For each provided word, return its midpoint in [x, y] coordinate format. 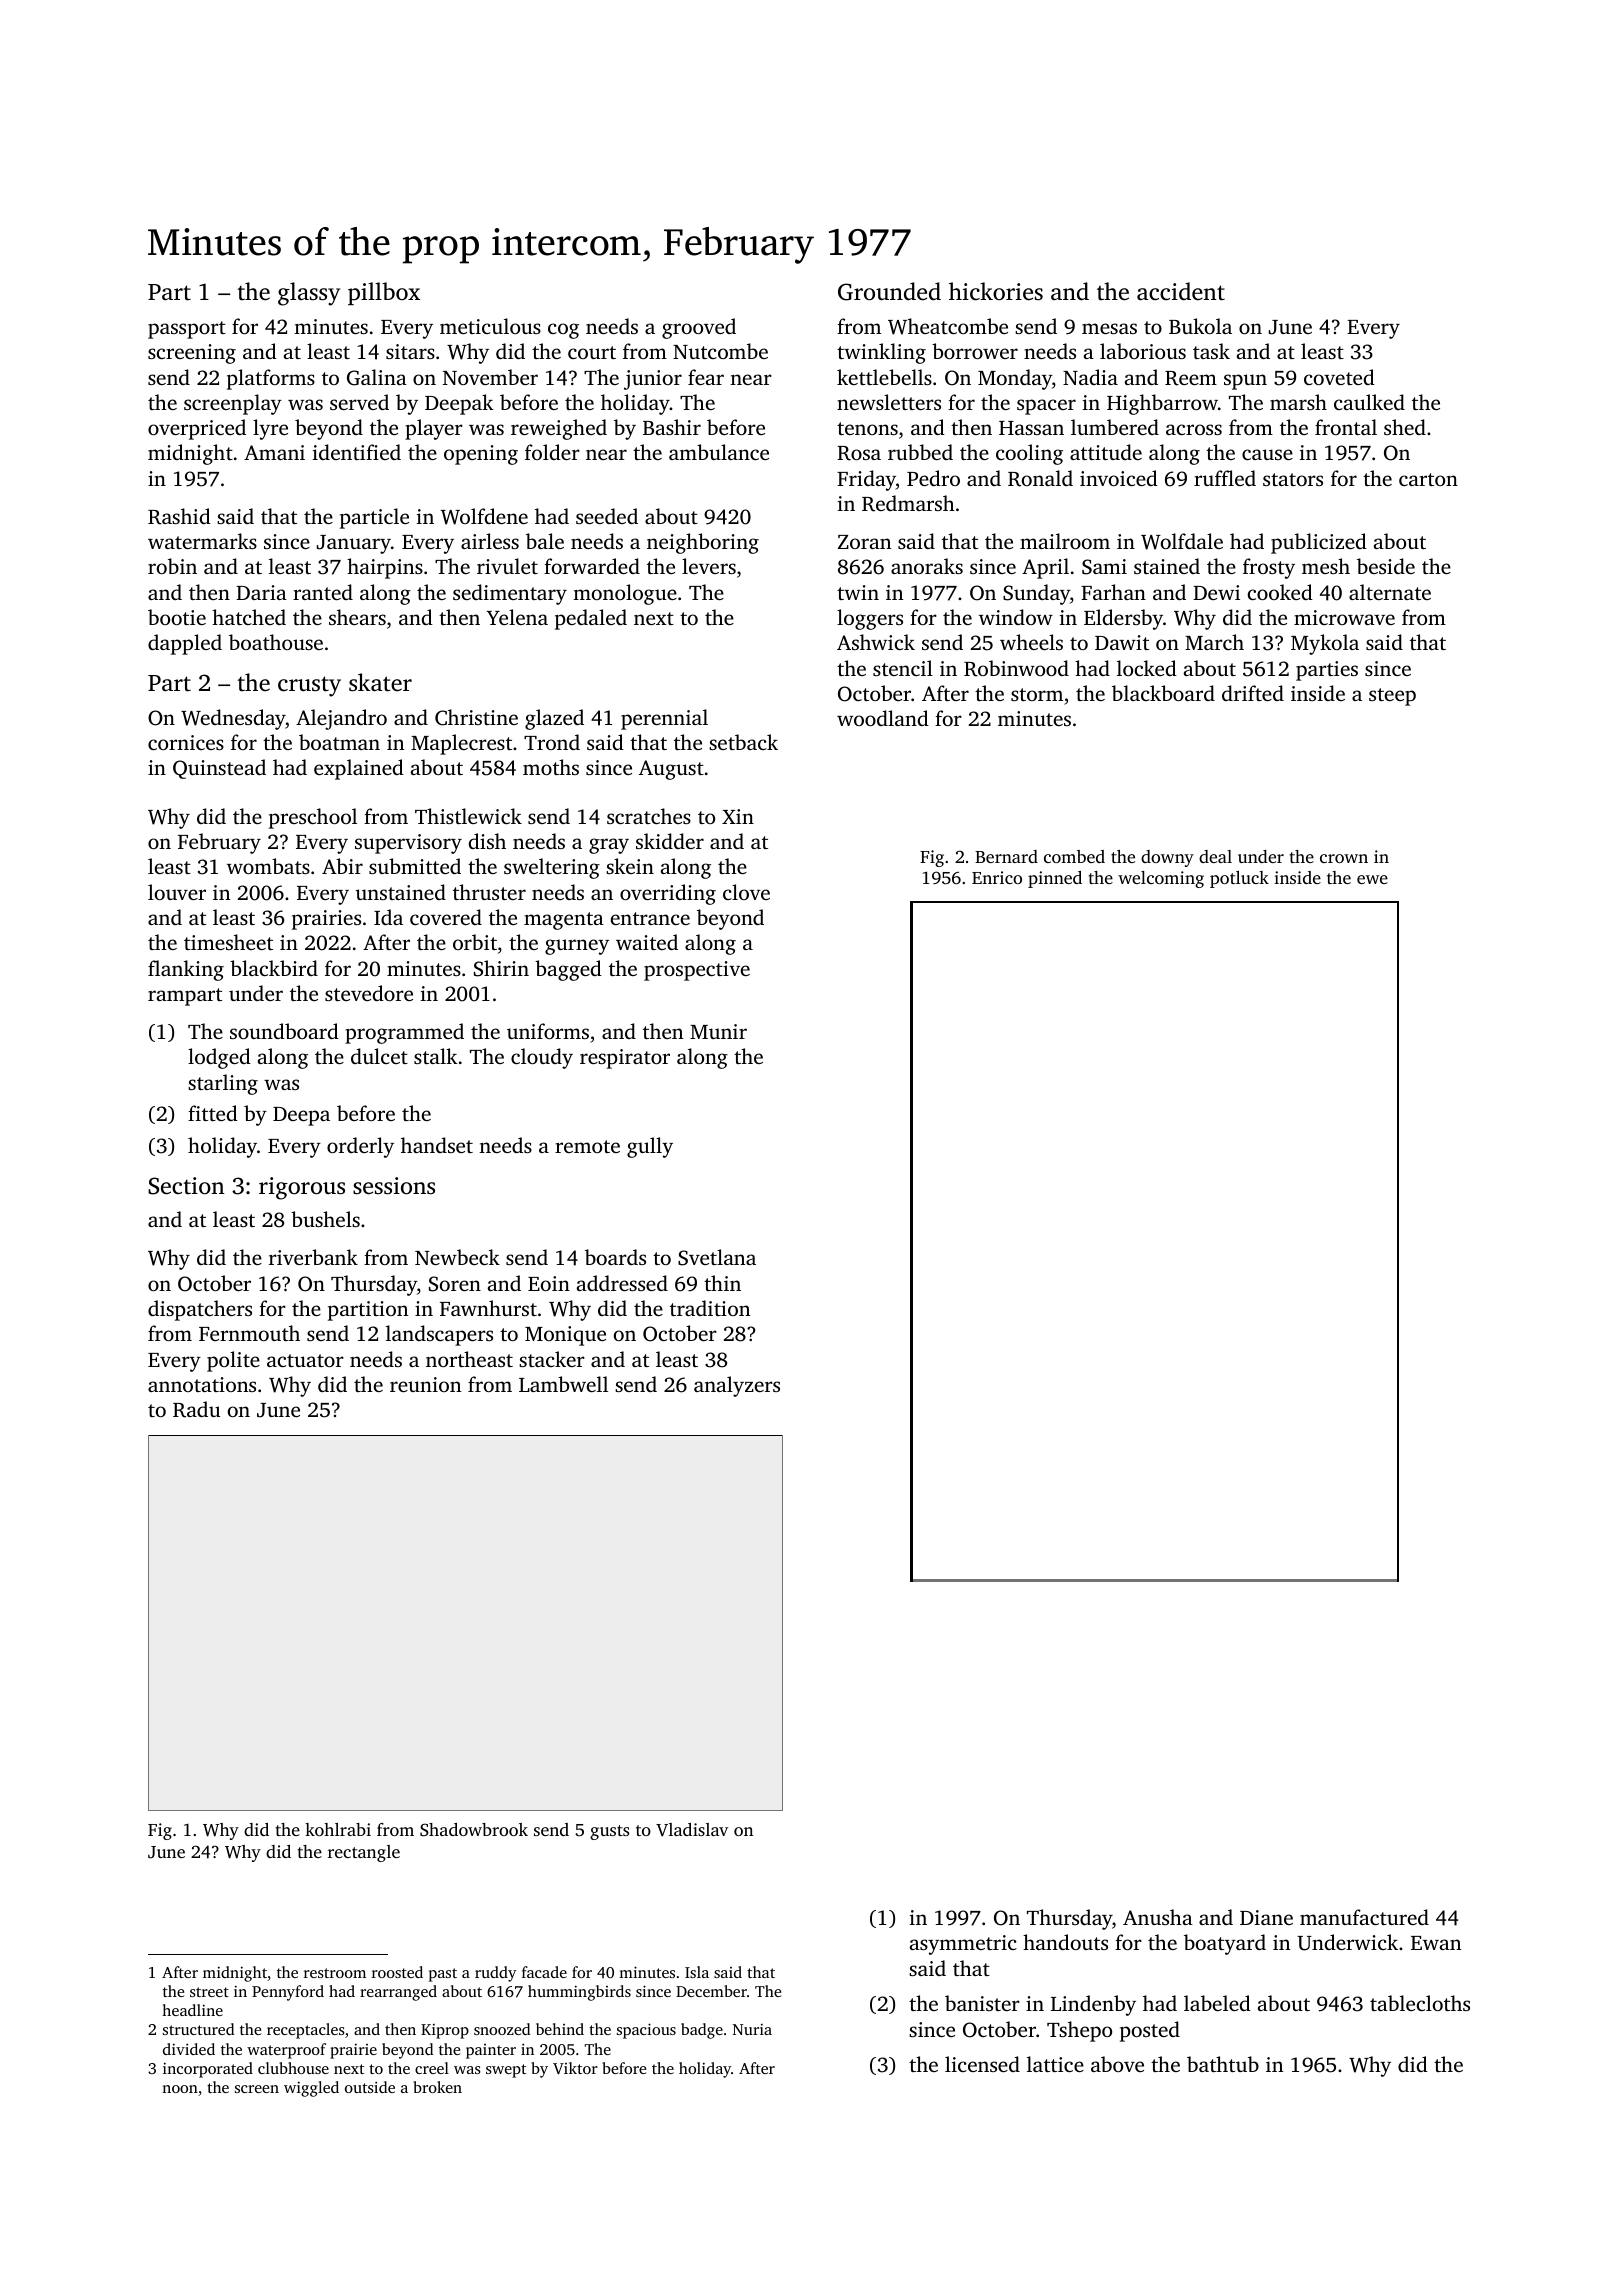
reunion [425, 1384]
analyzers [737, 1386]
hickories [996, 291]
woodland [883, 718]
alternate [1390, 592]
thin [722, 1283]
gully [650, 1147]
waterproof [286, 2051]
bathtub [1223, 2064]
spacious [646, 2031]
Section [186, 1186]
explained [359, 769]
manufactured [1364, 1917]
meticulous [490, 326]
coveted [1339, 377]
